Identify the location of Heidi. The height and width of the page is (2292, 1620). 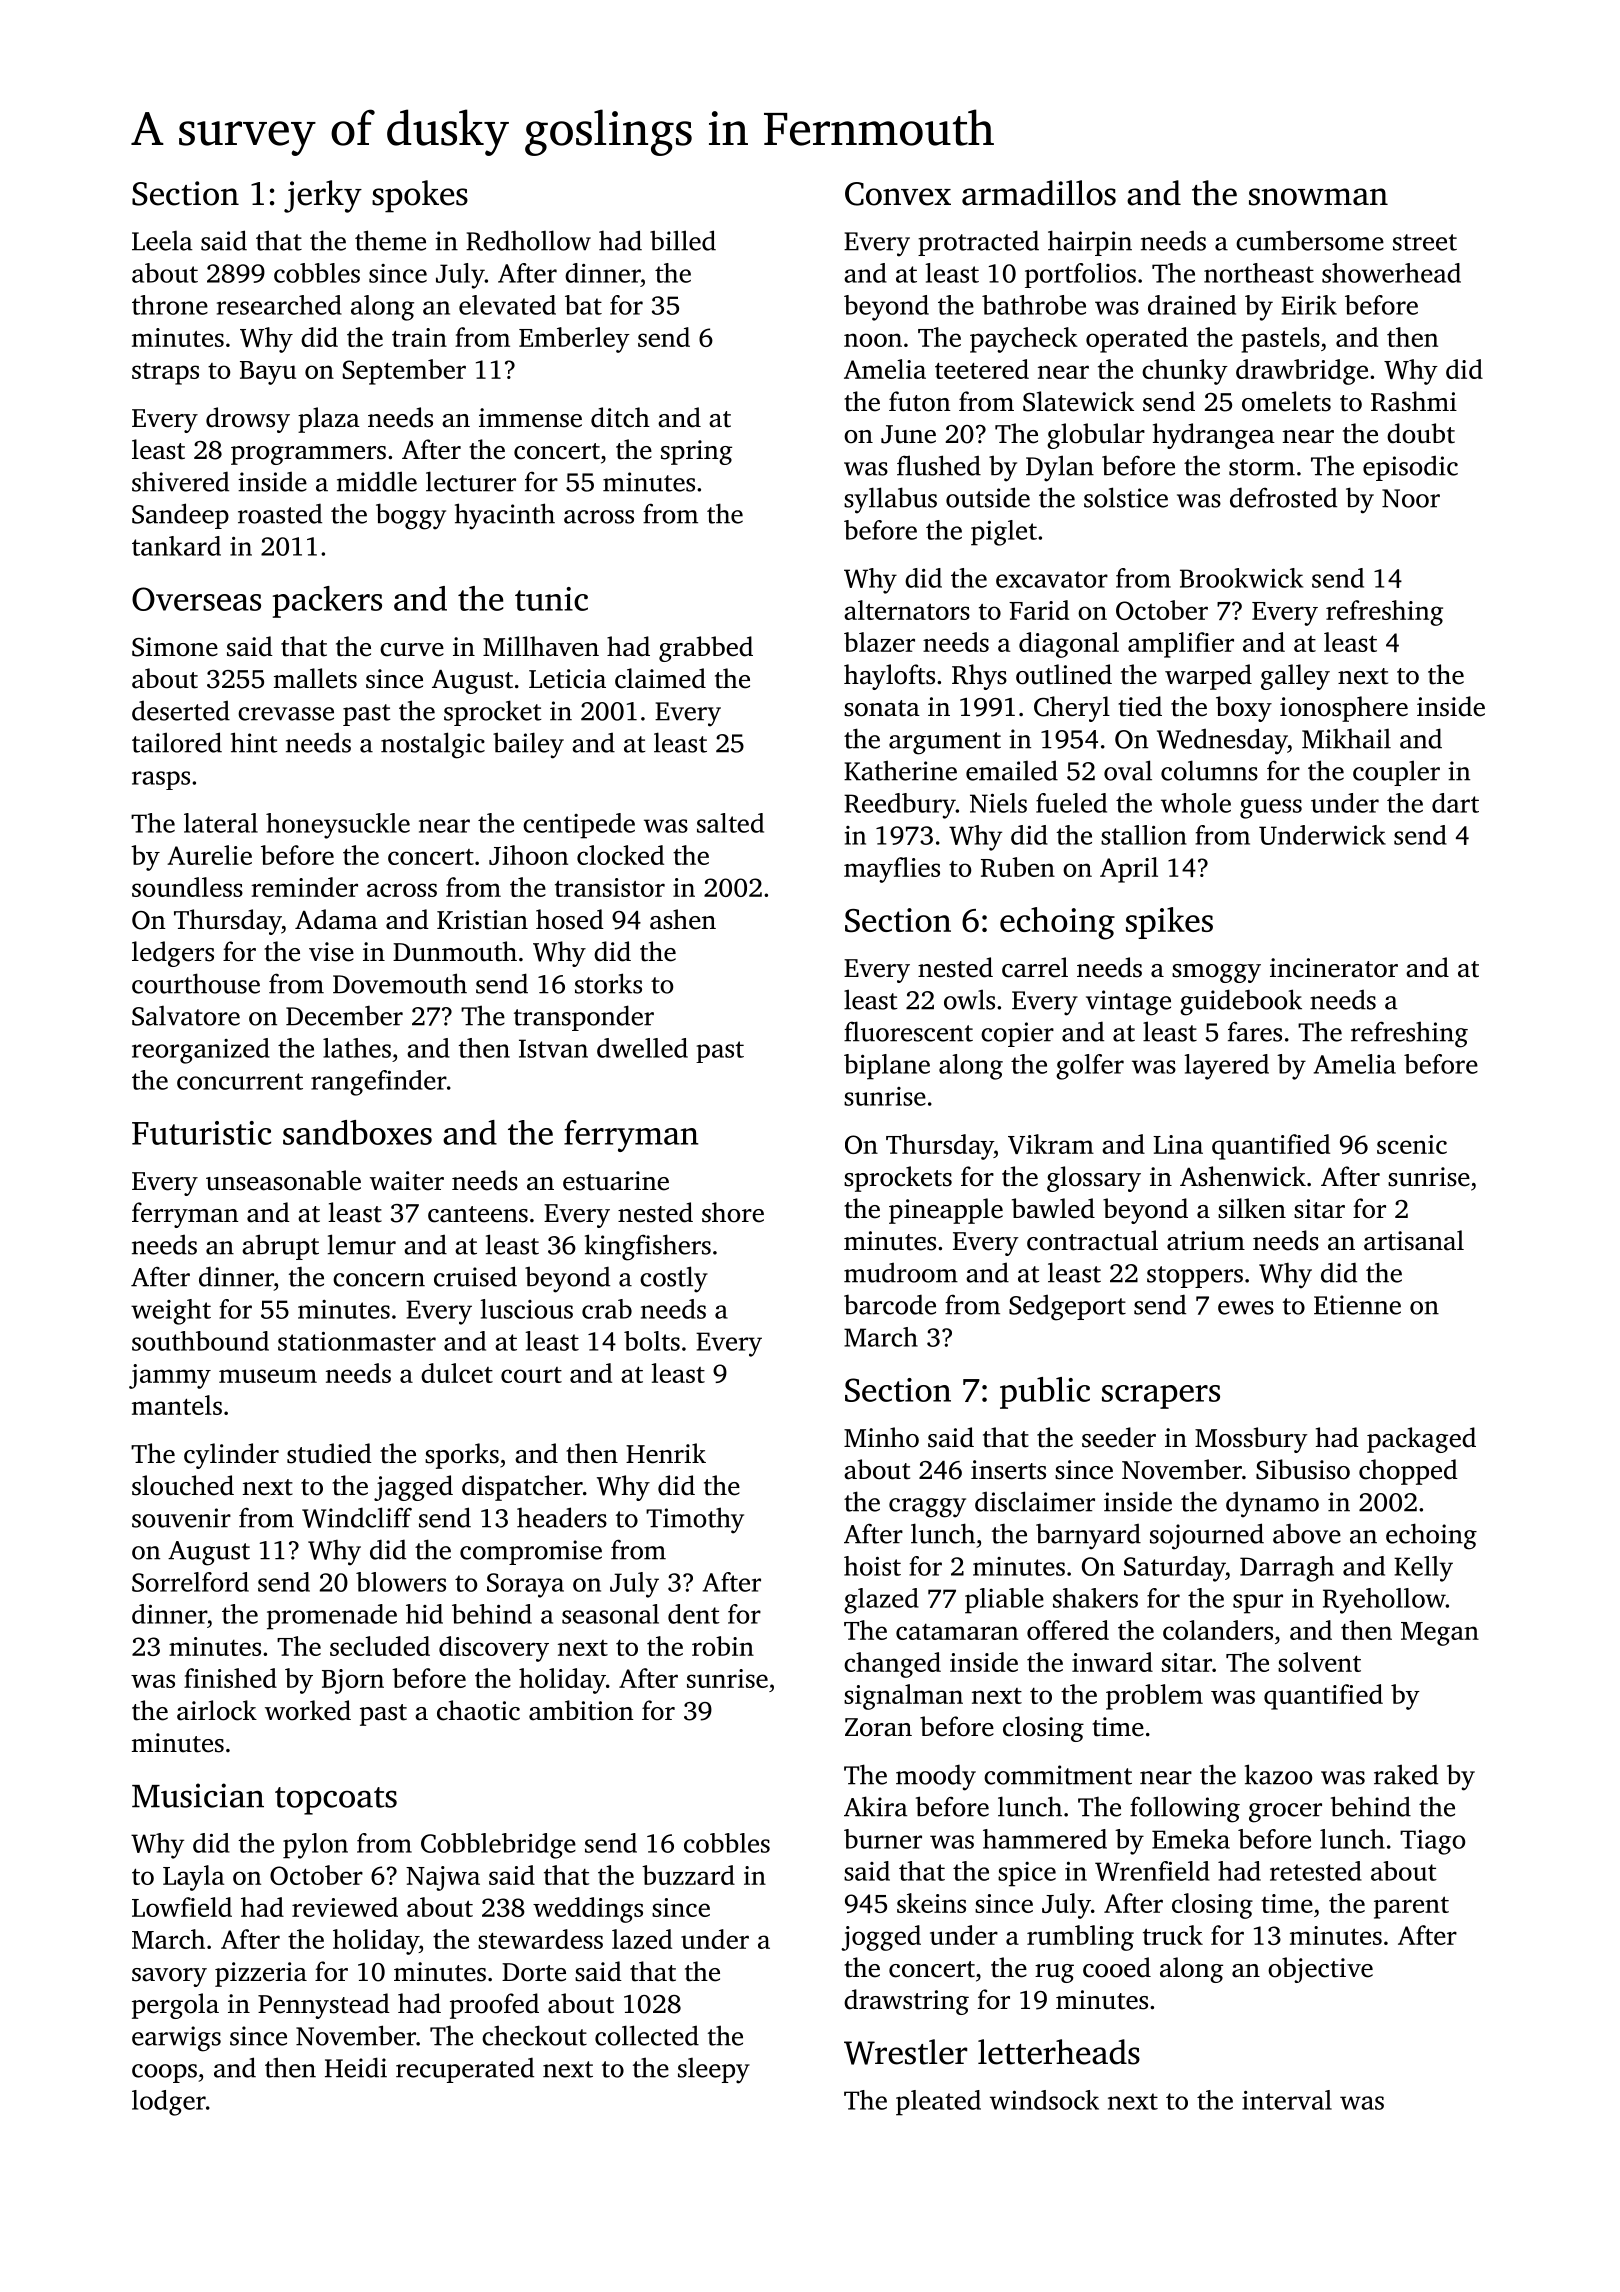
(356, 2067).
